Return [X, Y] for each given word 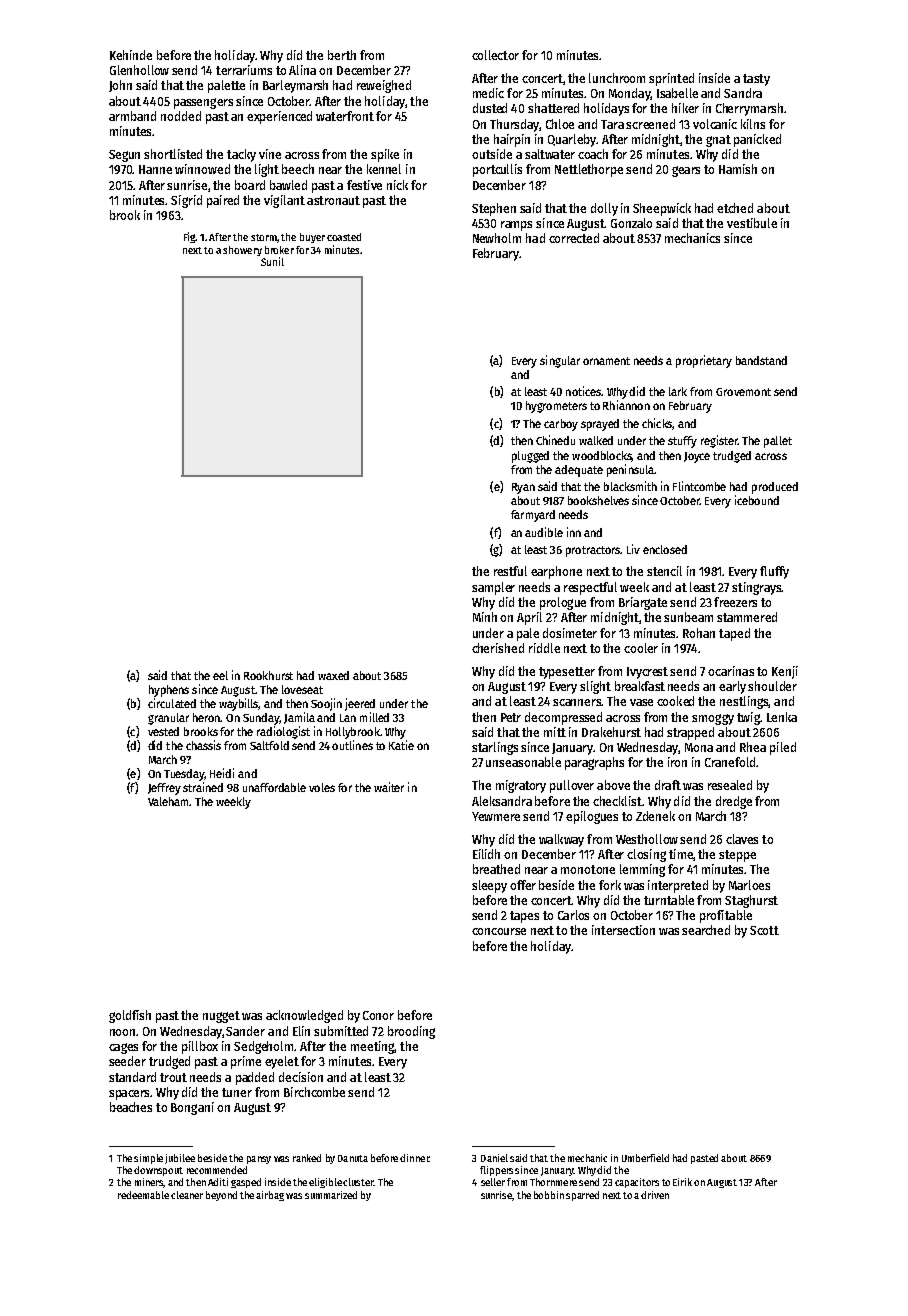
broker [279, 250]
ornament [606, 361]
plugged [530, 457]
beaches [131, 1107]
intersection [623, 930]
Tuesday [184, 775]
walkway [561, 840]
